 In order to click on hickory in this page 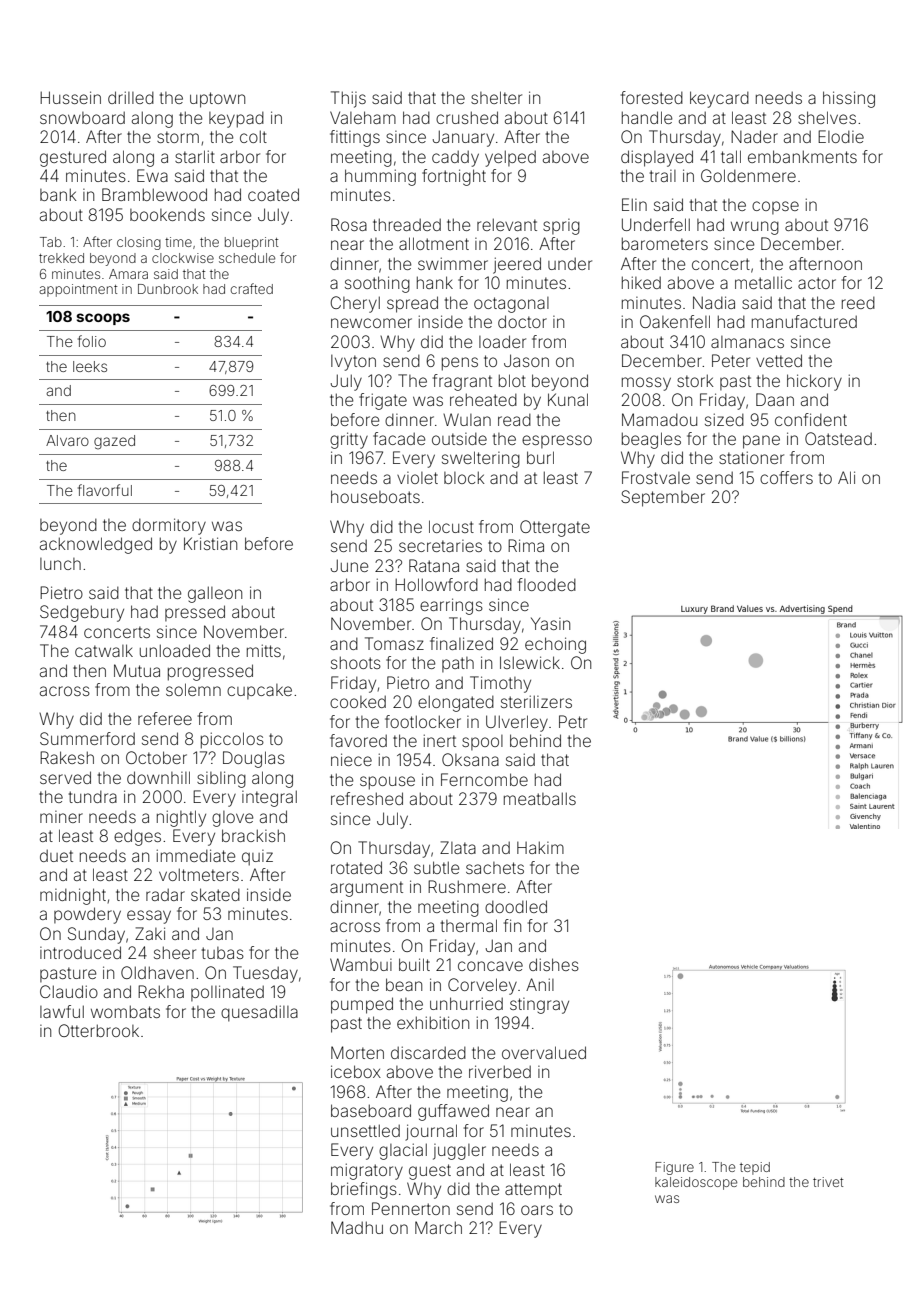, I will do `click(814, 382)`.
